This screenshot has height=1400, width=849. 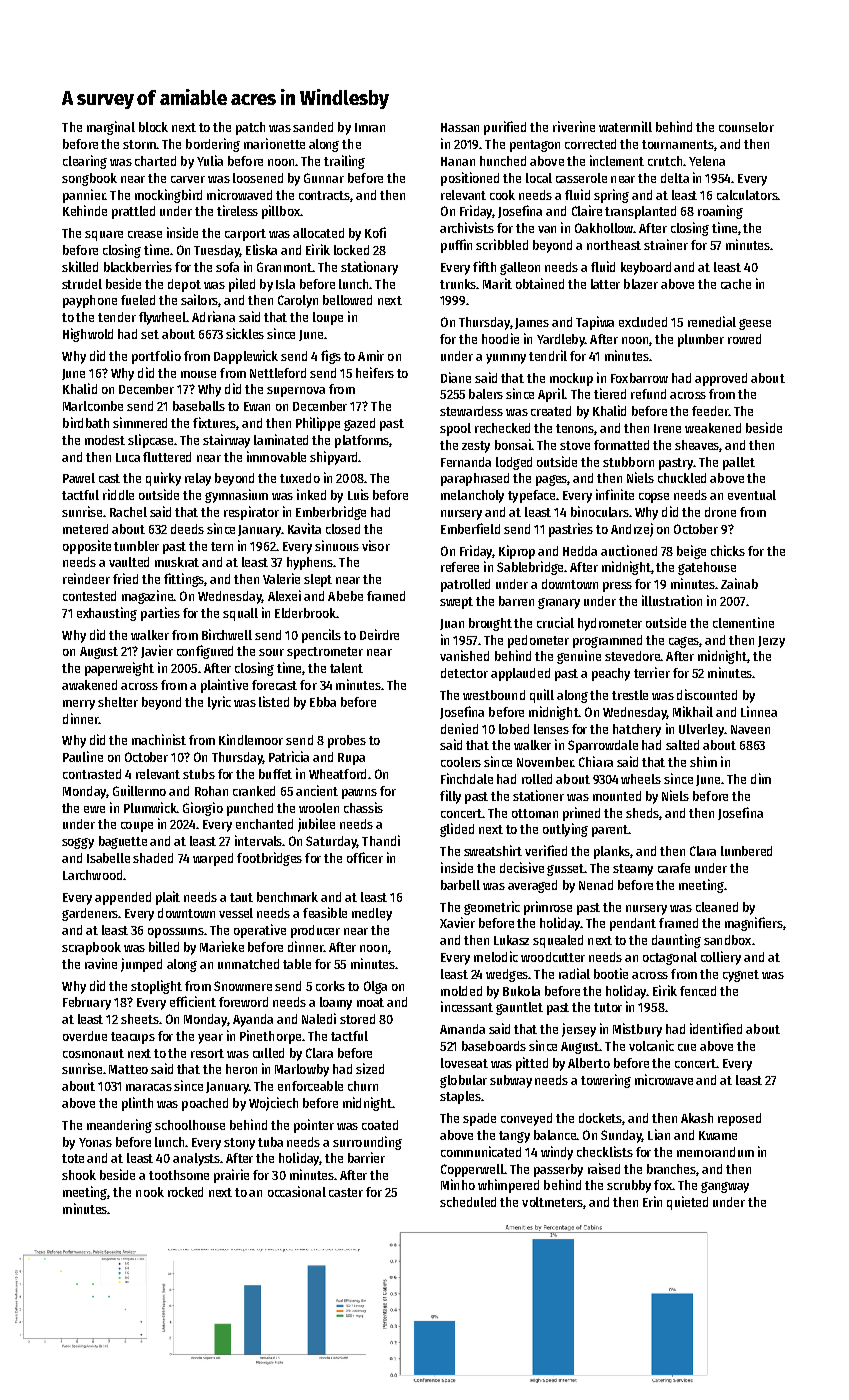 What do you see at coordinates (199, 774) in the screenshot?
I see `stubs` at bounding box center [199, 774].
